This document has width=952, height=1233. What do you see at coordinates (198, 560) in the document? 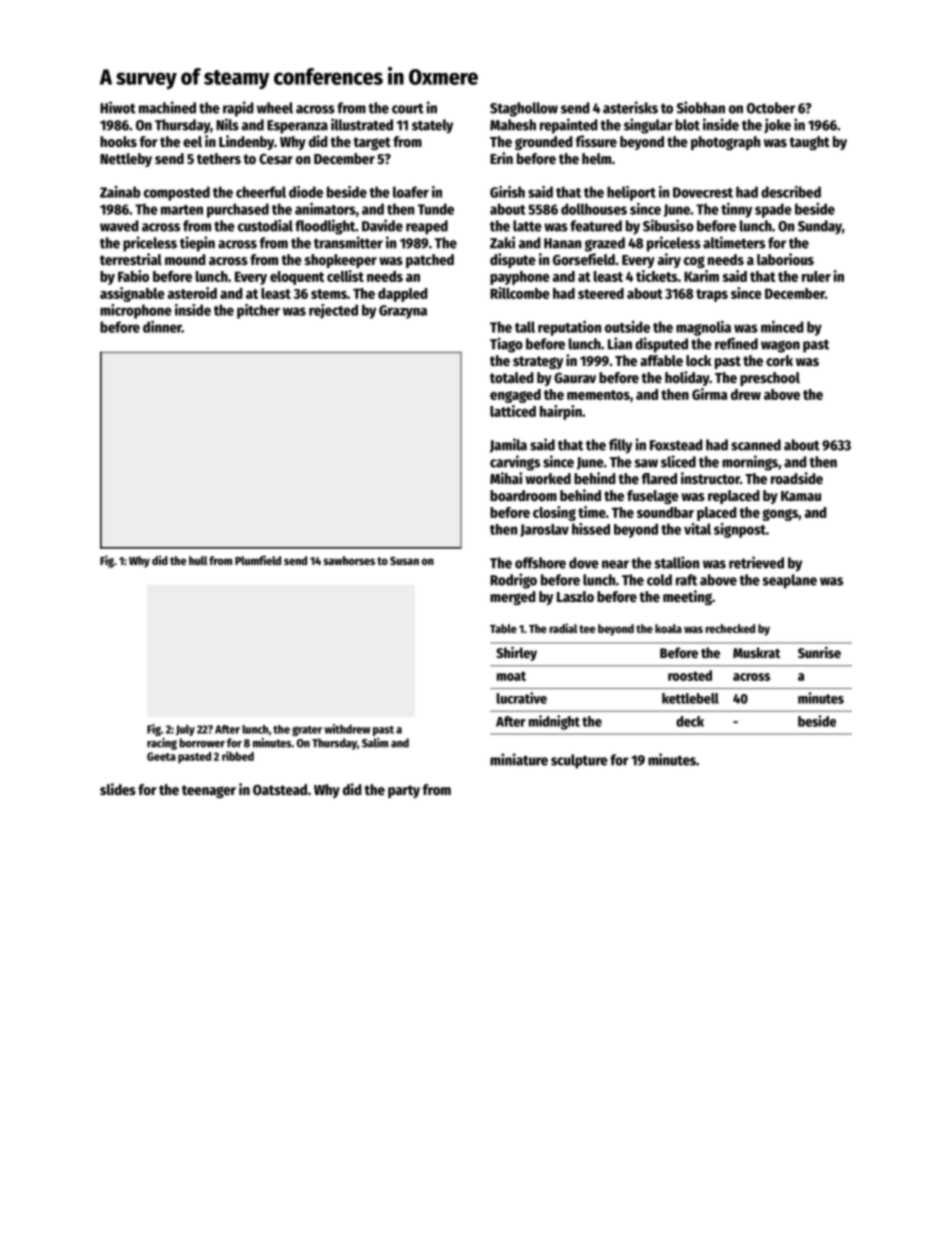
I see `hull` at bounding box center [198, 560].
